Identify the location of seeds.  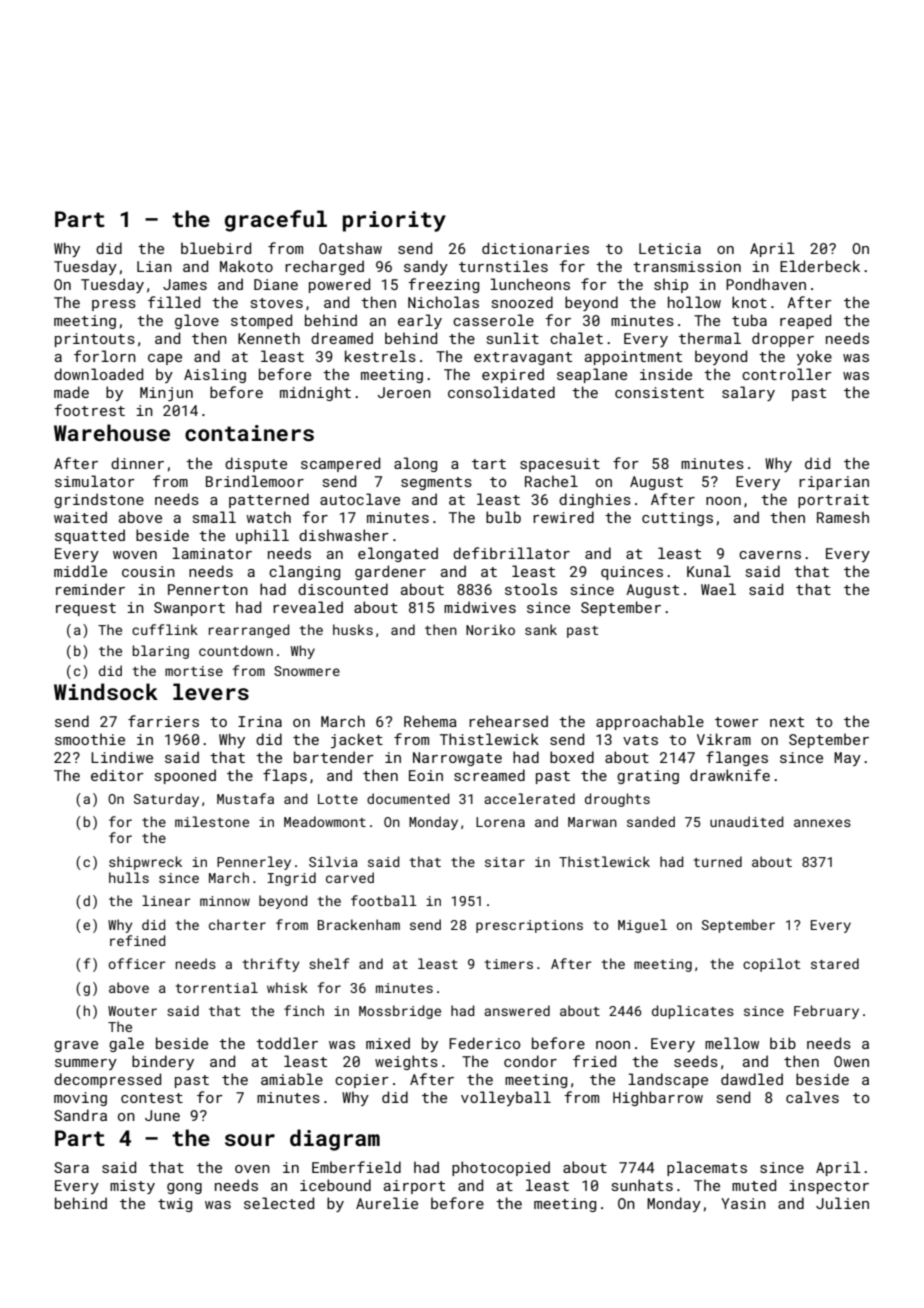
(696, 1061).
